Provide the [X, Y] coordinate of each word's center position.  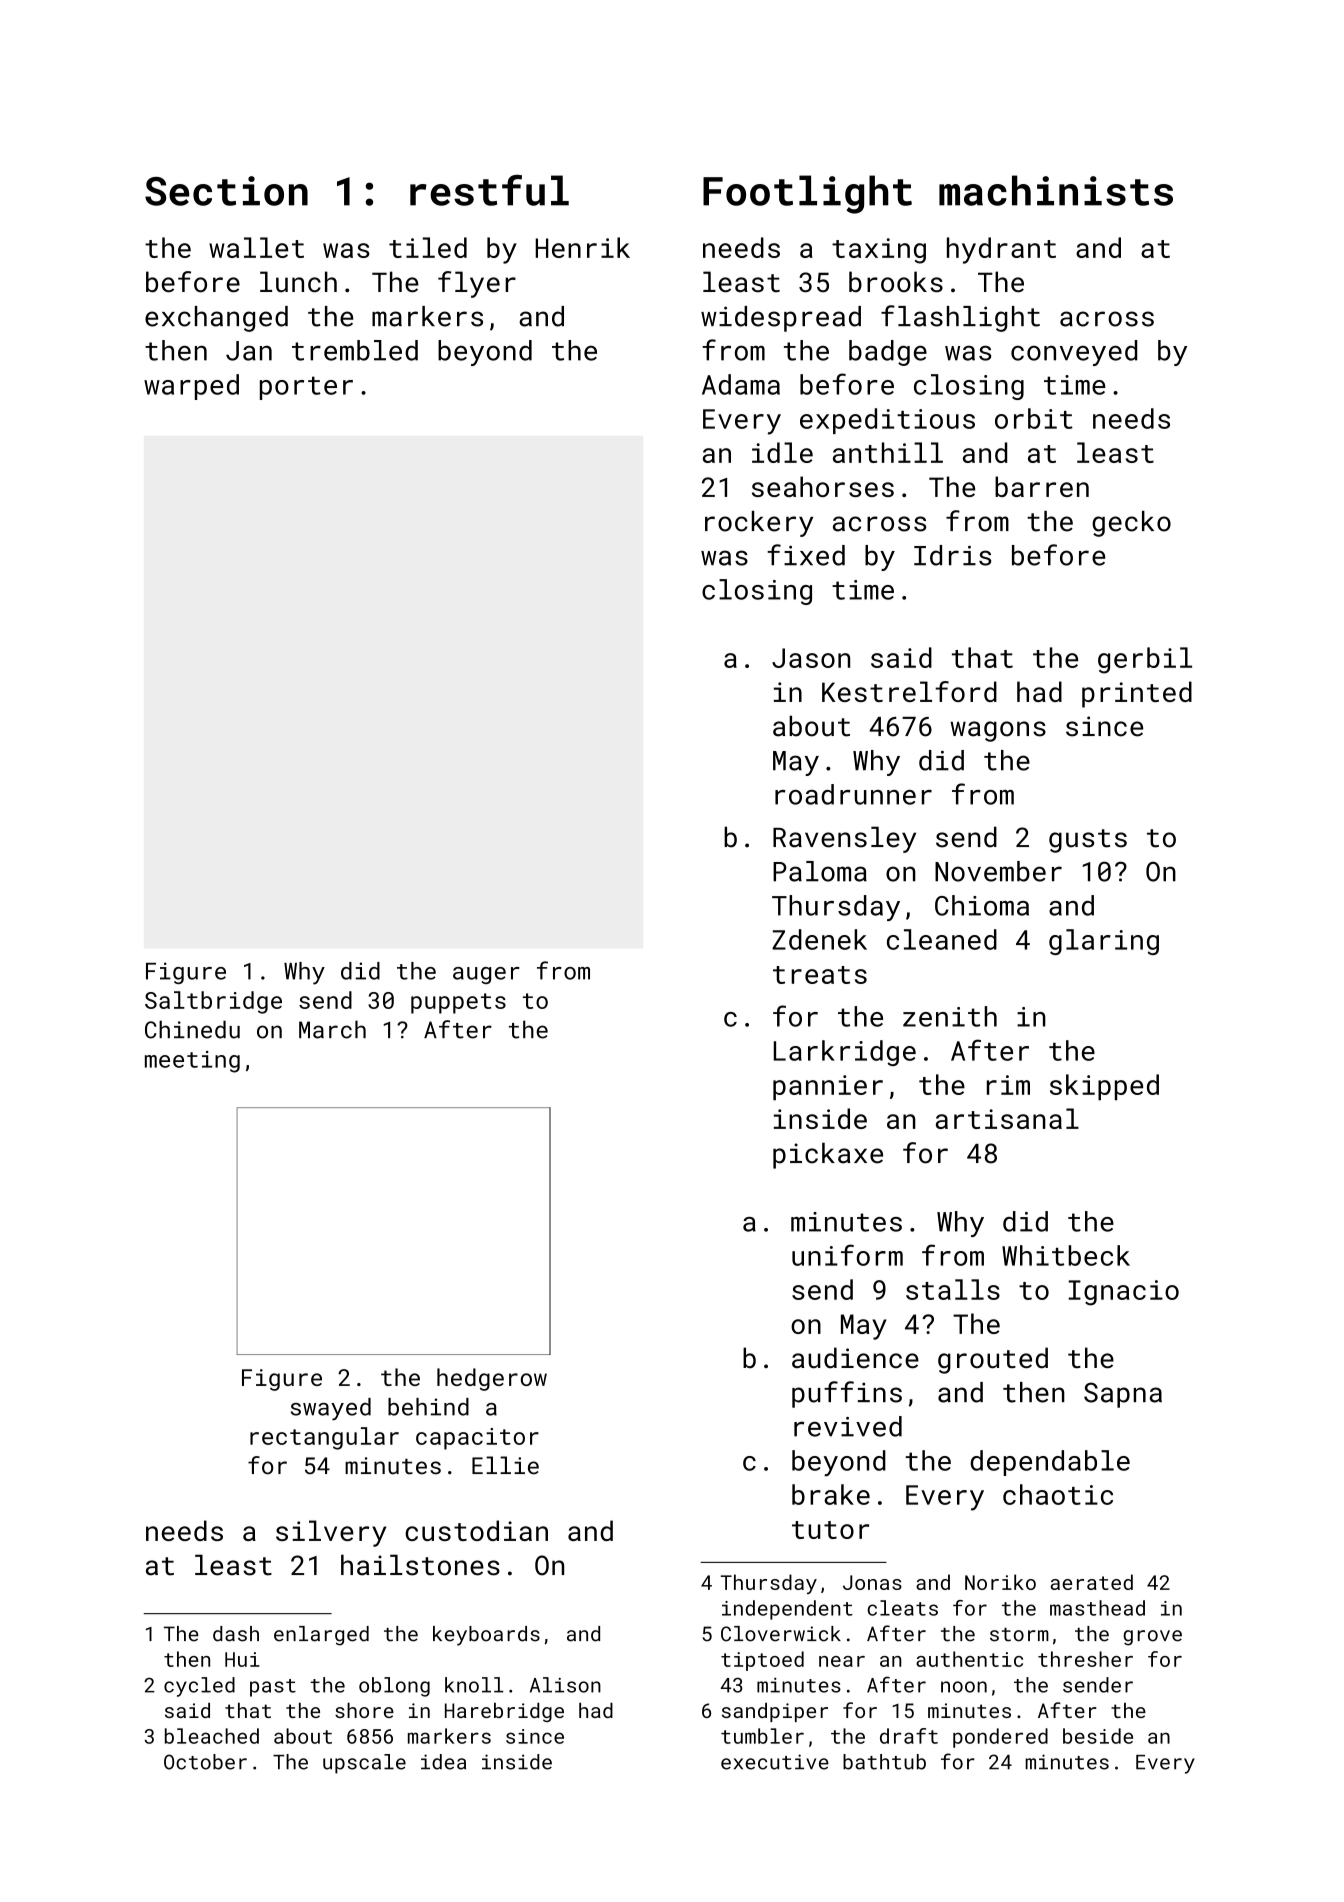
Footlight [807, 194]
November [998, 871]
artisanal [1007, 1118]
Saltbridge [213, 1002]
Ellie [505, 1465]
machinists [1056, 190]
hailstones [420, 1565]
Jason [811, 658]
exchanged [216, 319]
